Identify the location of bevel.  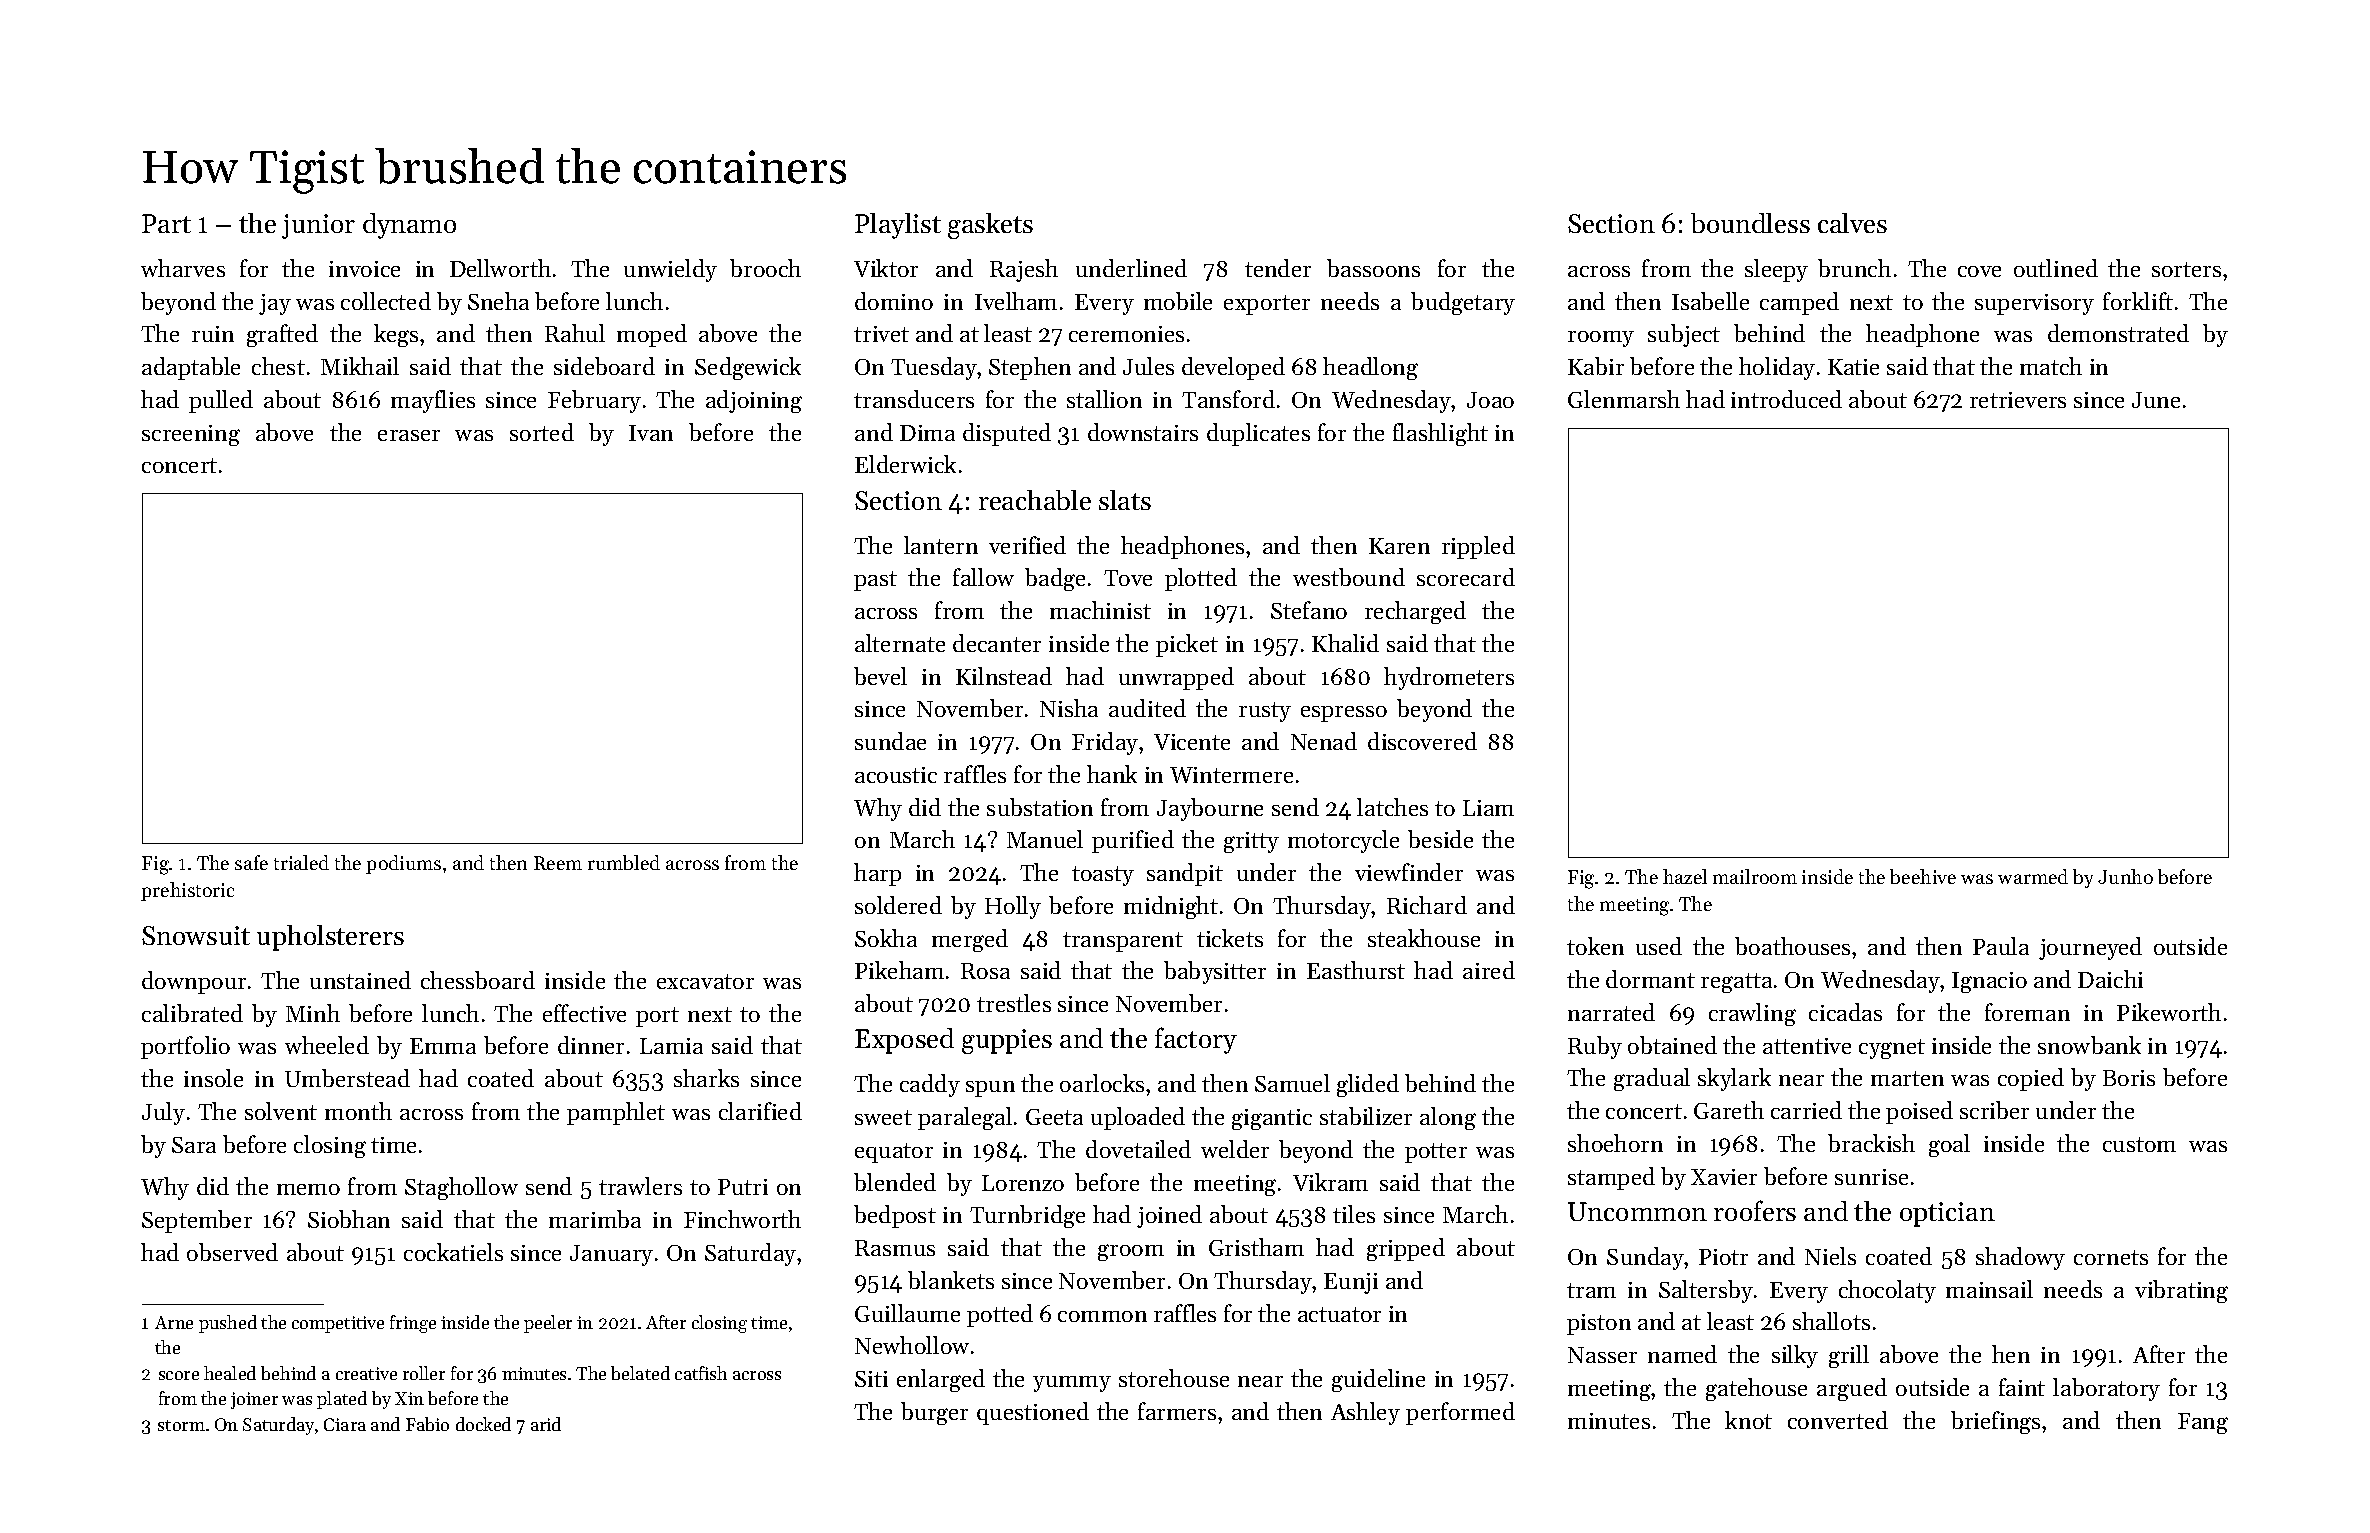
(880, 676).
